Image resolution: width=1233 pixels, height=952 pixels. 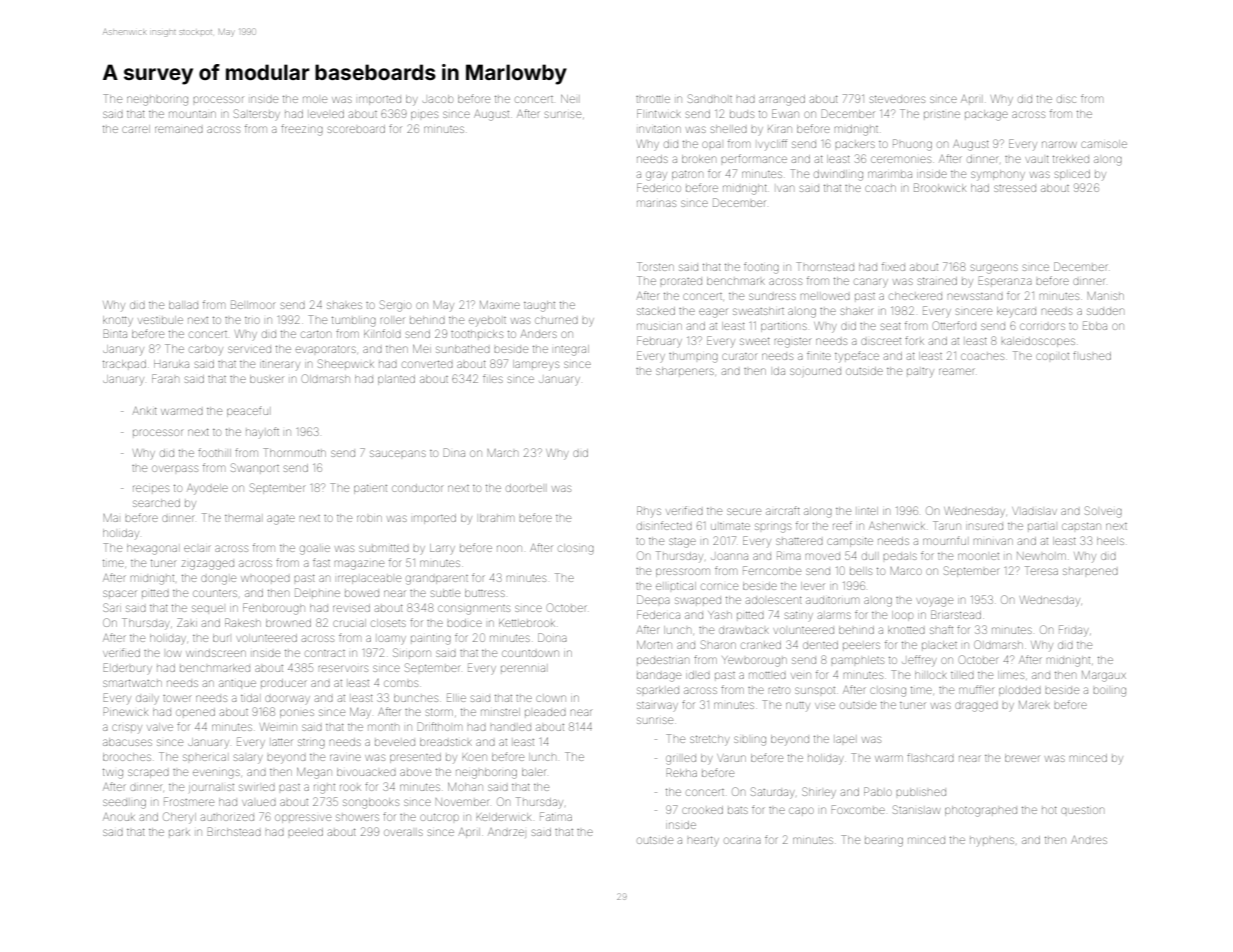 What do you see at coordinates (772, 296) in the page?
I see `sundress` at bounding box center [772, 296].
